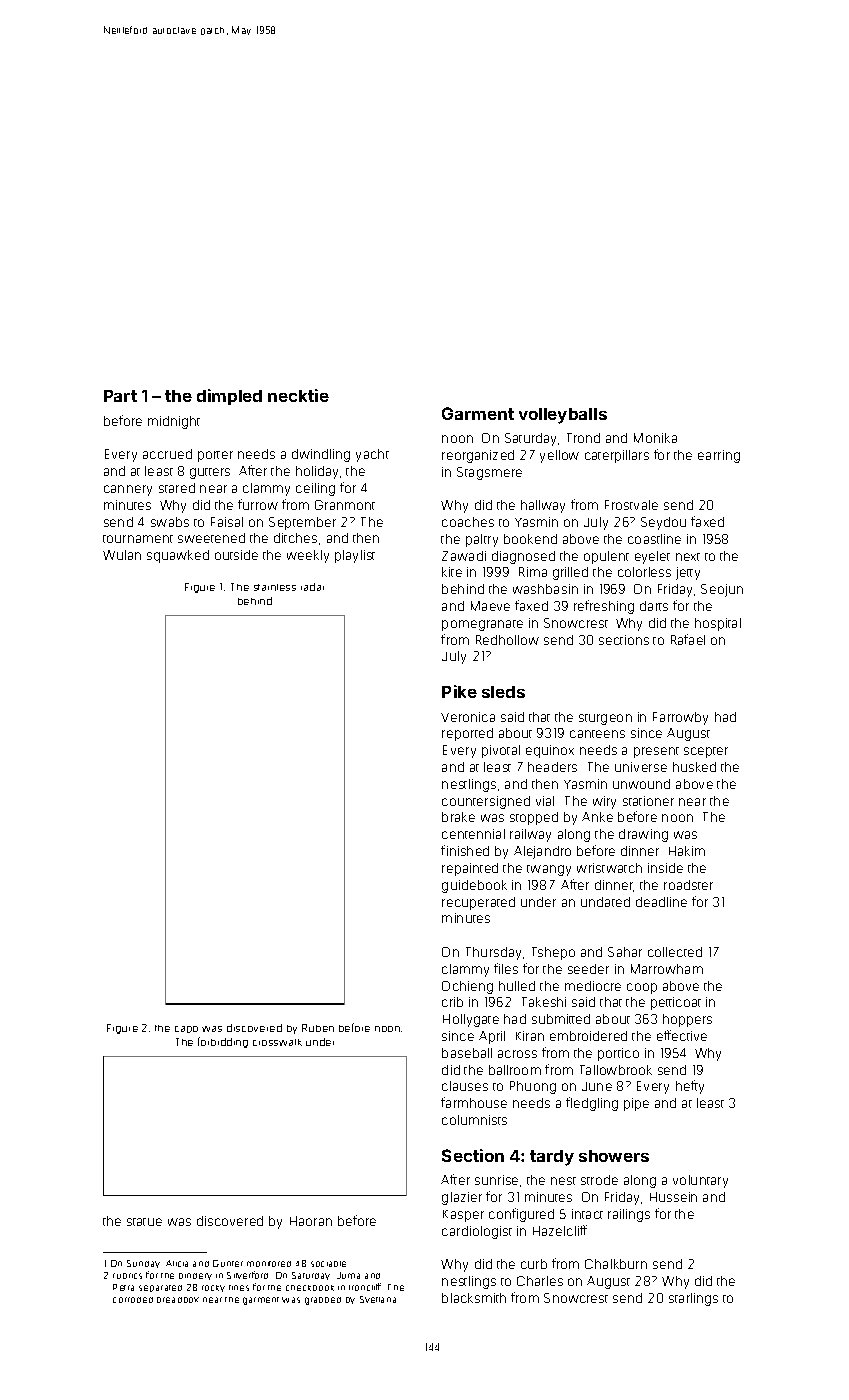  I want to click on Ruben, so click(318, 1028).
